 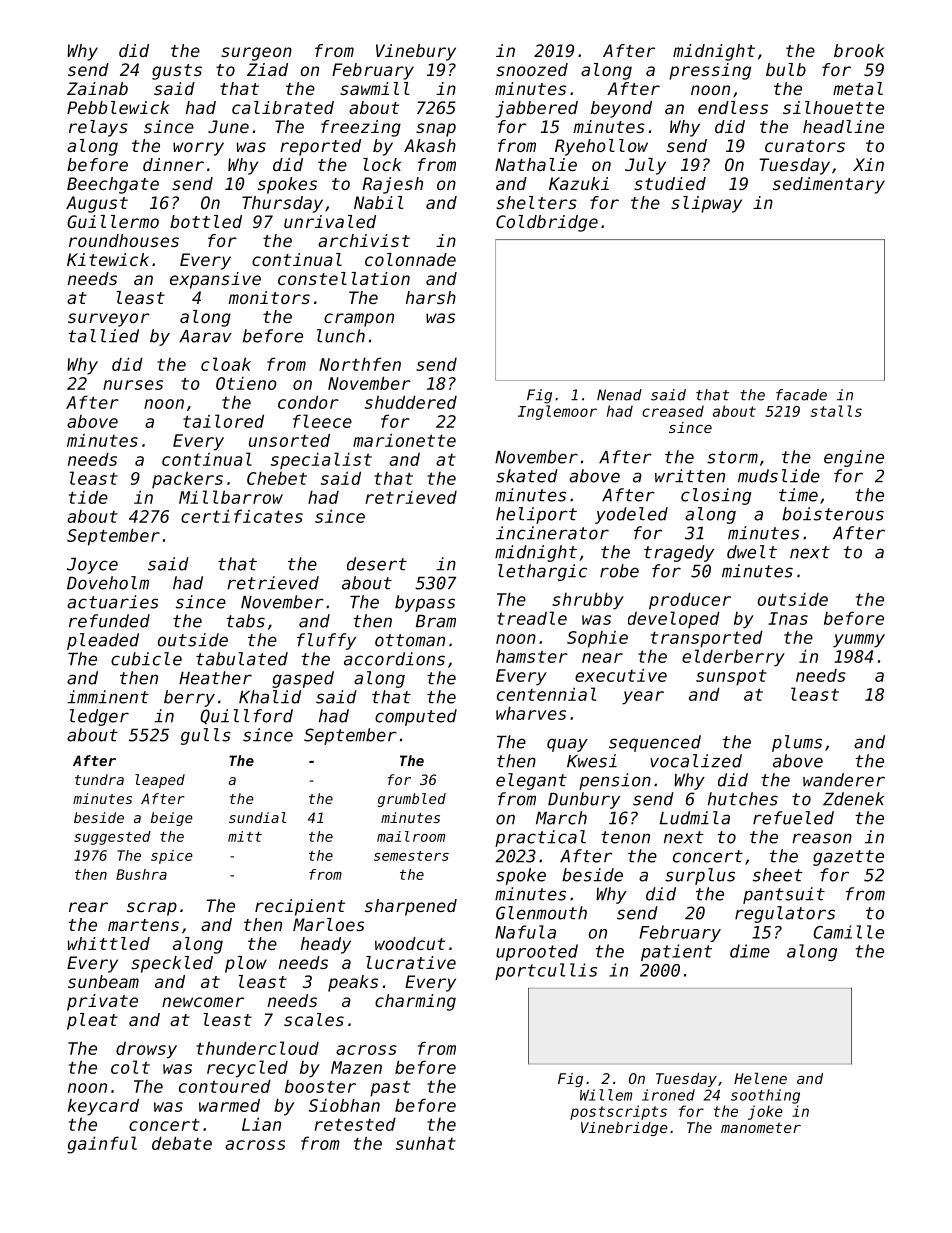 What do you see at coordinates (206, 221) in the screenshot?
I see `bottled` at bounding box center [206, 221].
